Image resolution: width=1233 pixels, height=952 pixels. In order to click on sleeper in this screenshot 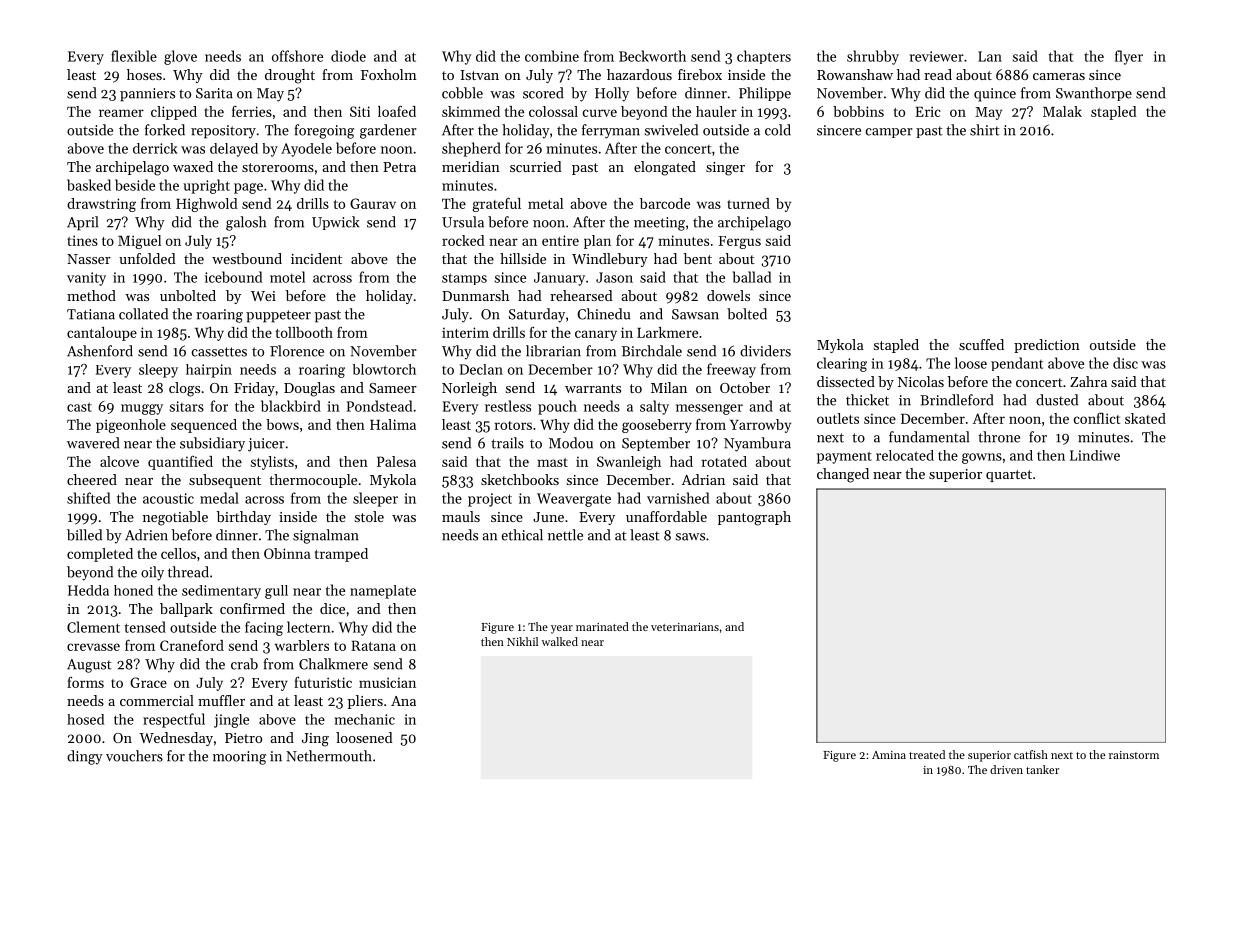, I will do `click(375, 499)`.
